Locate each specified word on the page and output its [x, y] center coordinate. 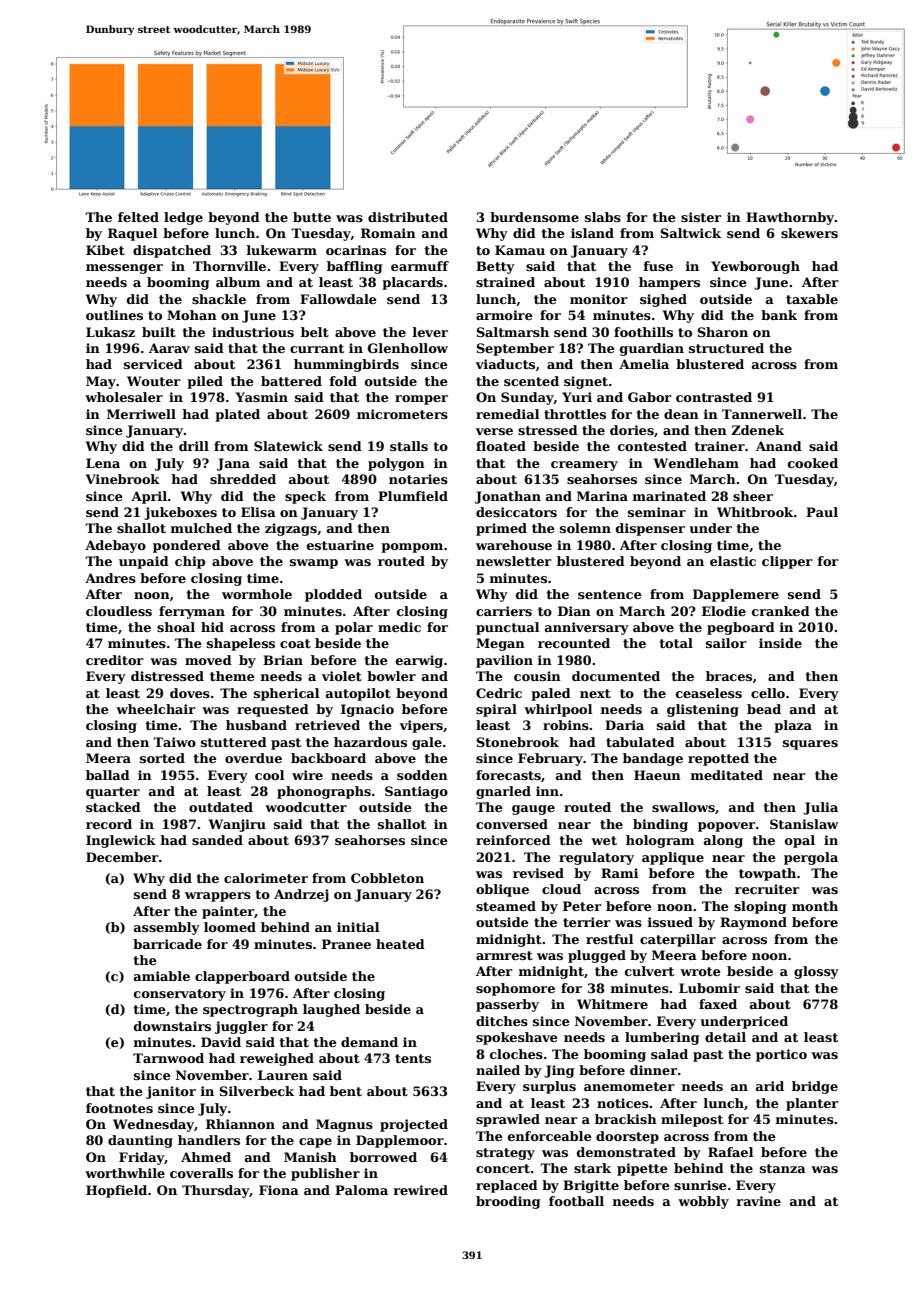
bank [779, 315]
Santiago [416, 792]
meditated [727, 775]
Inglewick [121, 841]
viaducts [505, 364]
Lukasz [110, 332]
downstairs [172, 1026]
